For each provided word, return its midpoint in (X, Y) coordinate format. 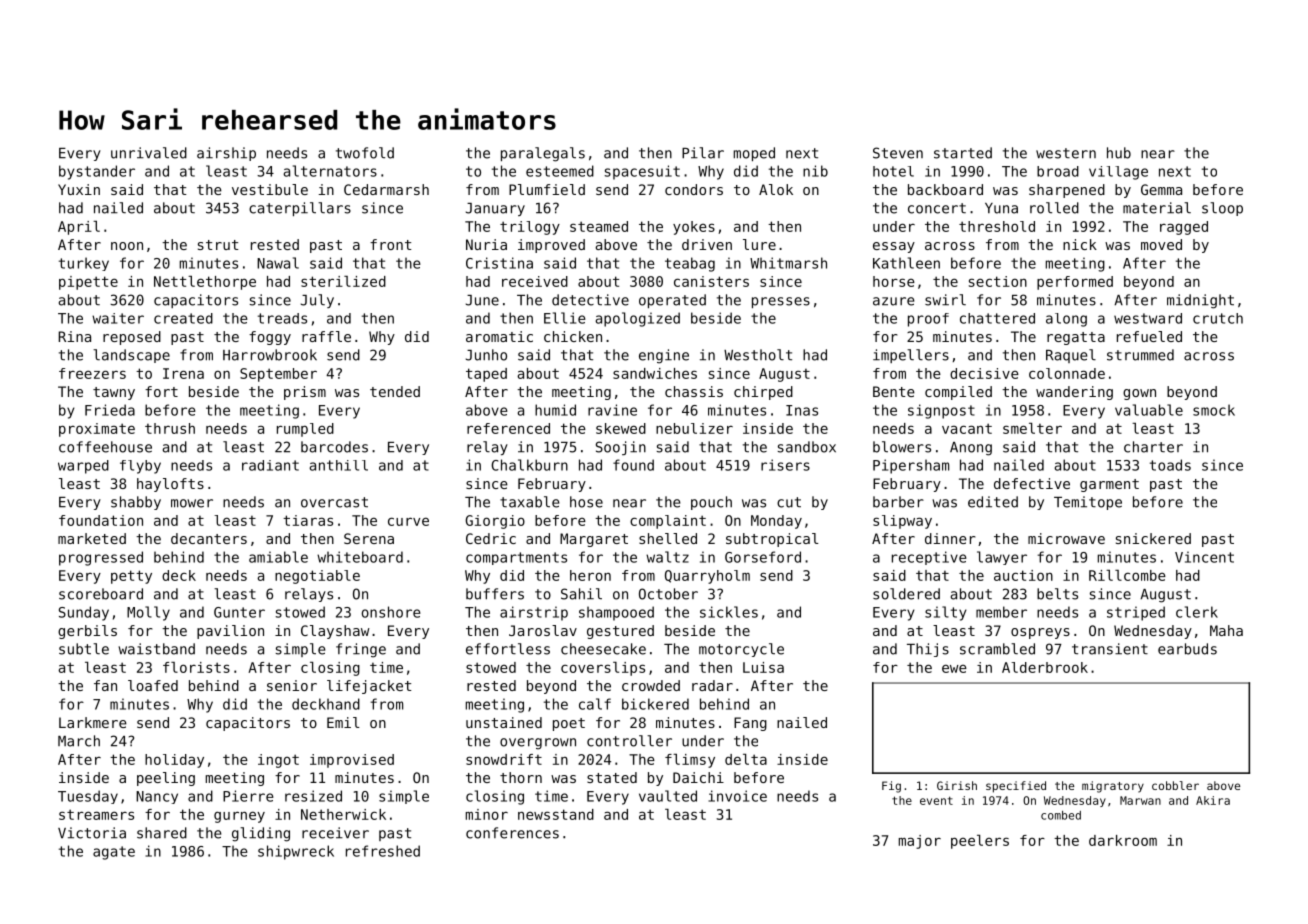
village (1118, 173)
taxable (529, 502)
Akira (1213, 800)
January (495, 209)
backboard (945, 189)
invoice (737, 796)
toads (1170, 465)
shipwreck (296, 852)
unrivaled (149, 153)
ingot (278, 761)
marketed (92, 538)
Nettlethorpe (205, 283)
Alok (776, 189)
